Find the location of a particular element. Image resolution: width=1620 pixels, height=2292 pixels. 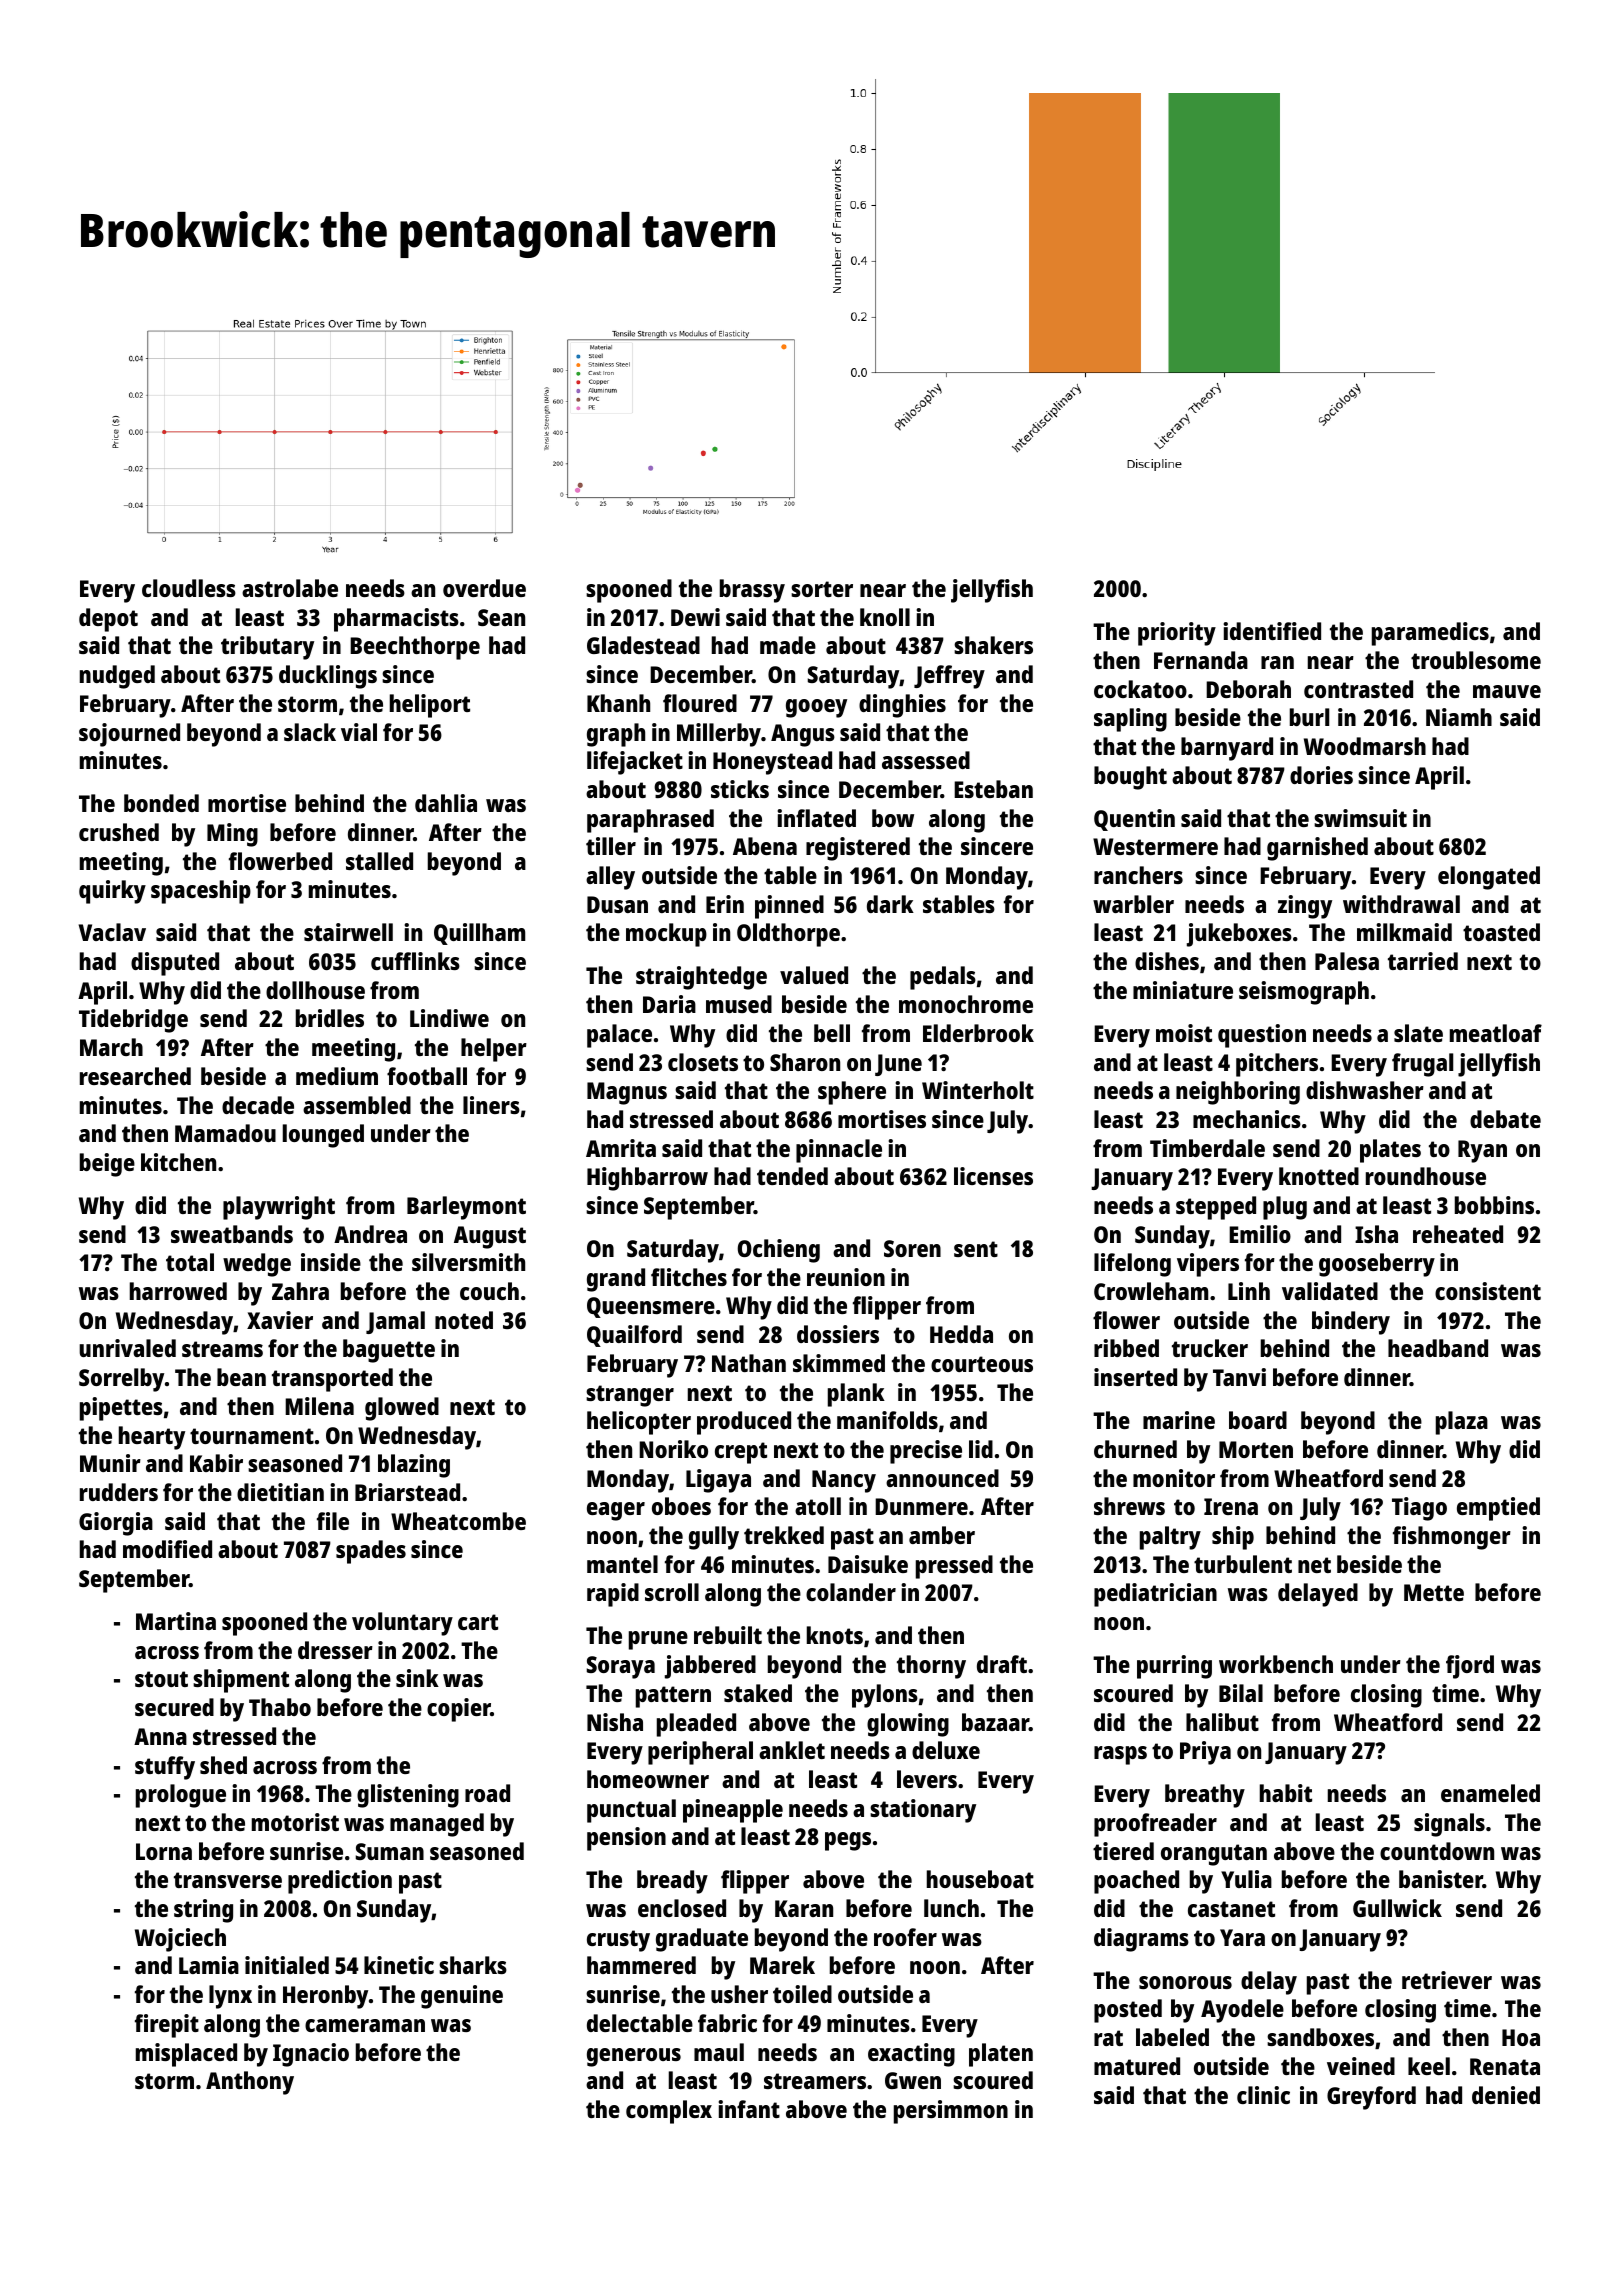

stationary is located at coordinates (923, 1811).
